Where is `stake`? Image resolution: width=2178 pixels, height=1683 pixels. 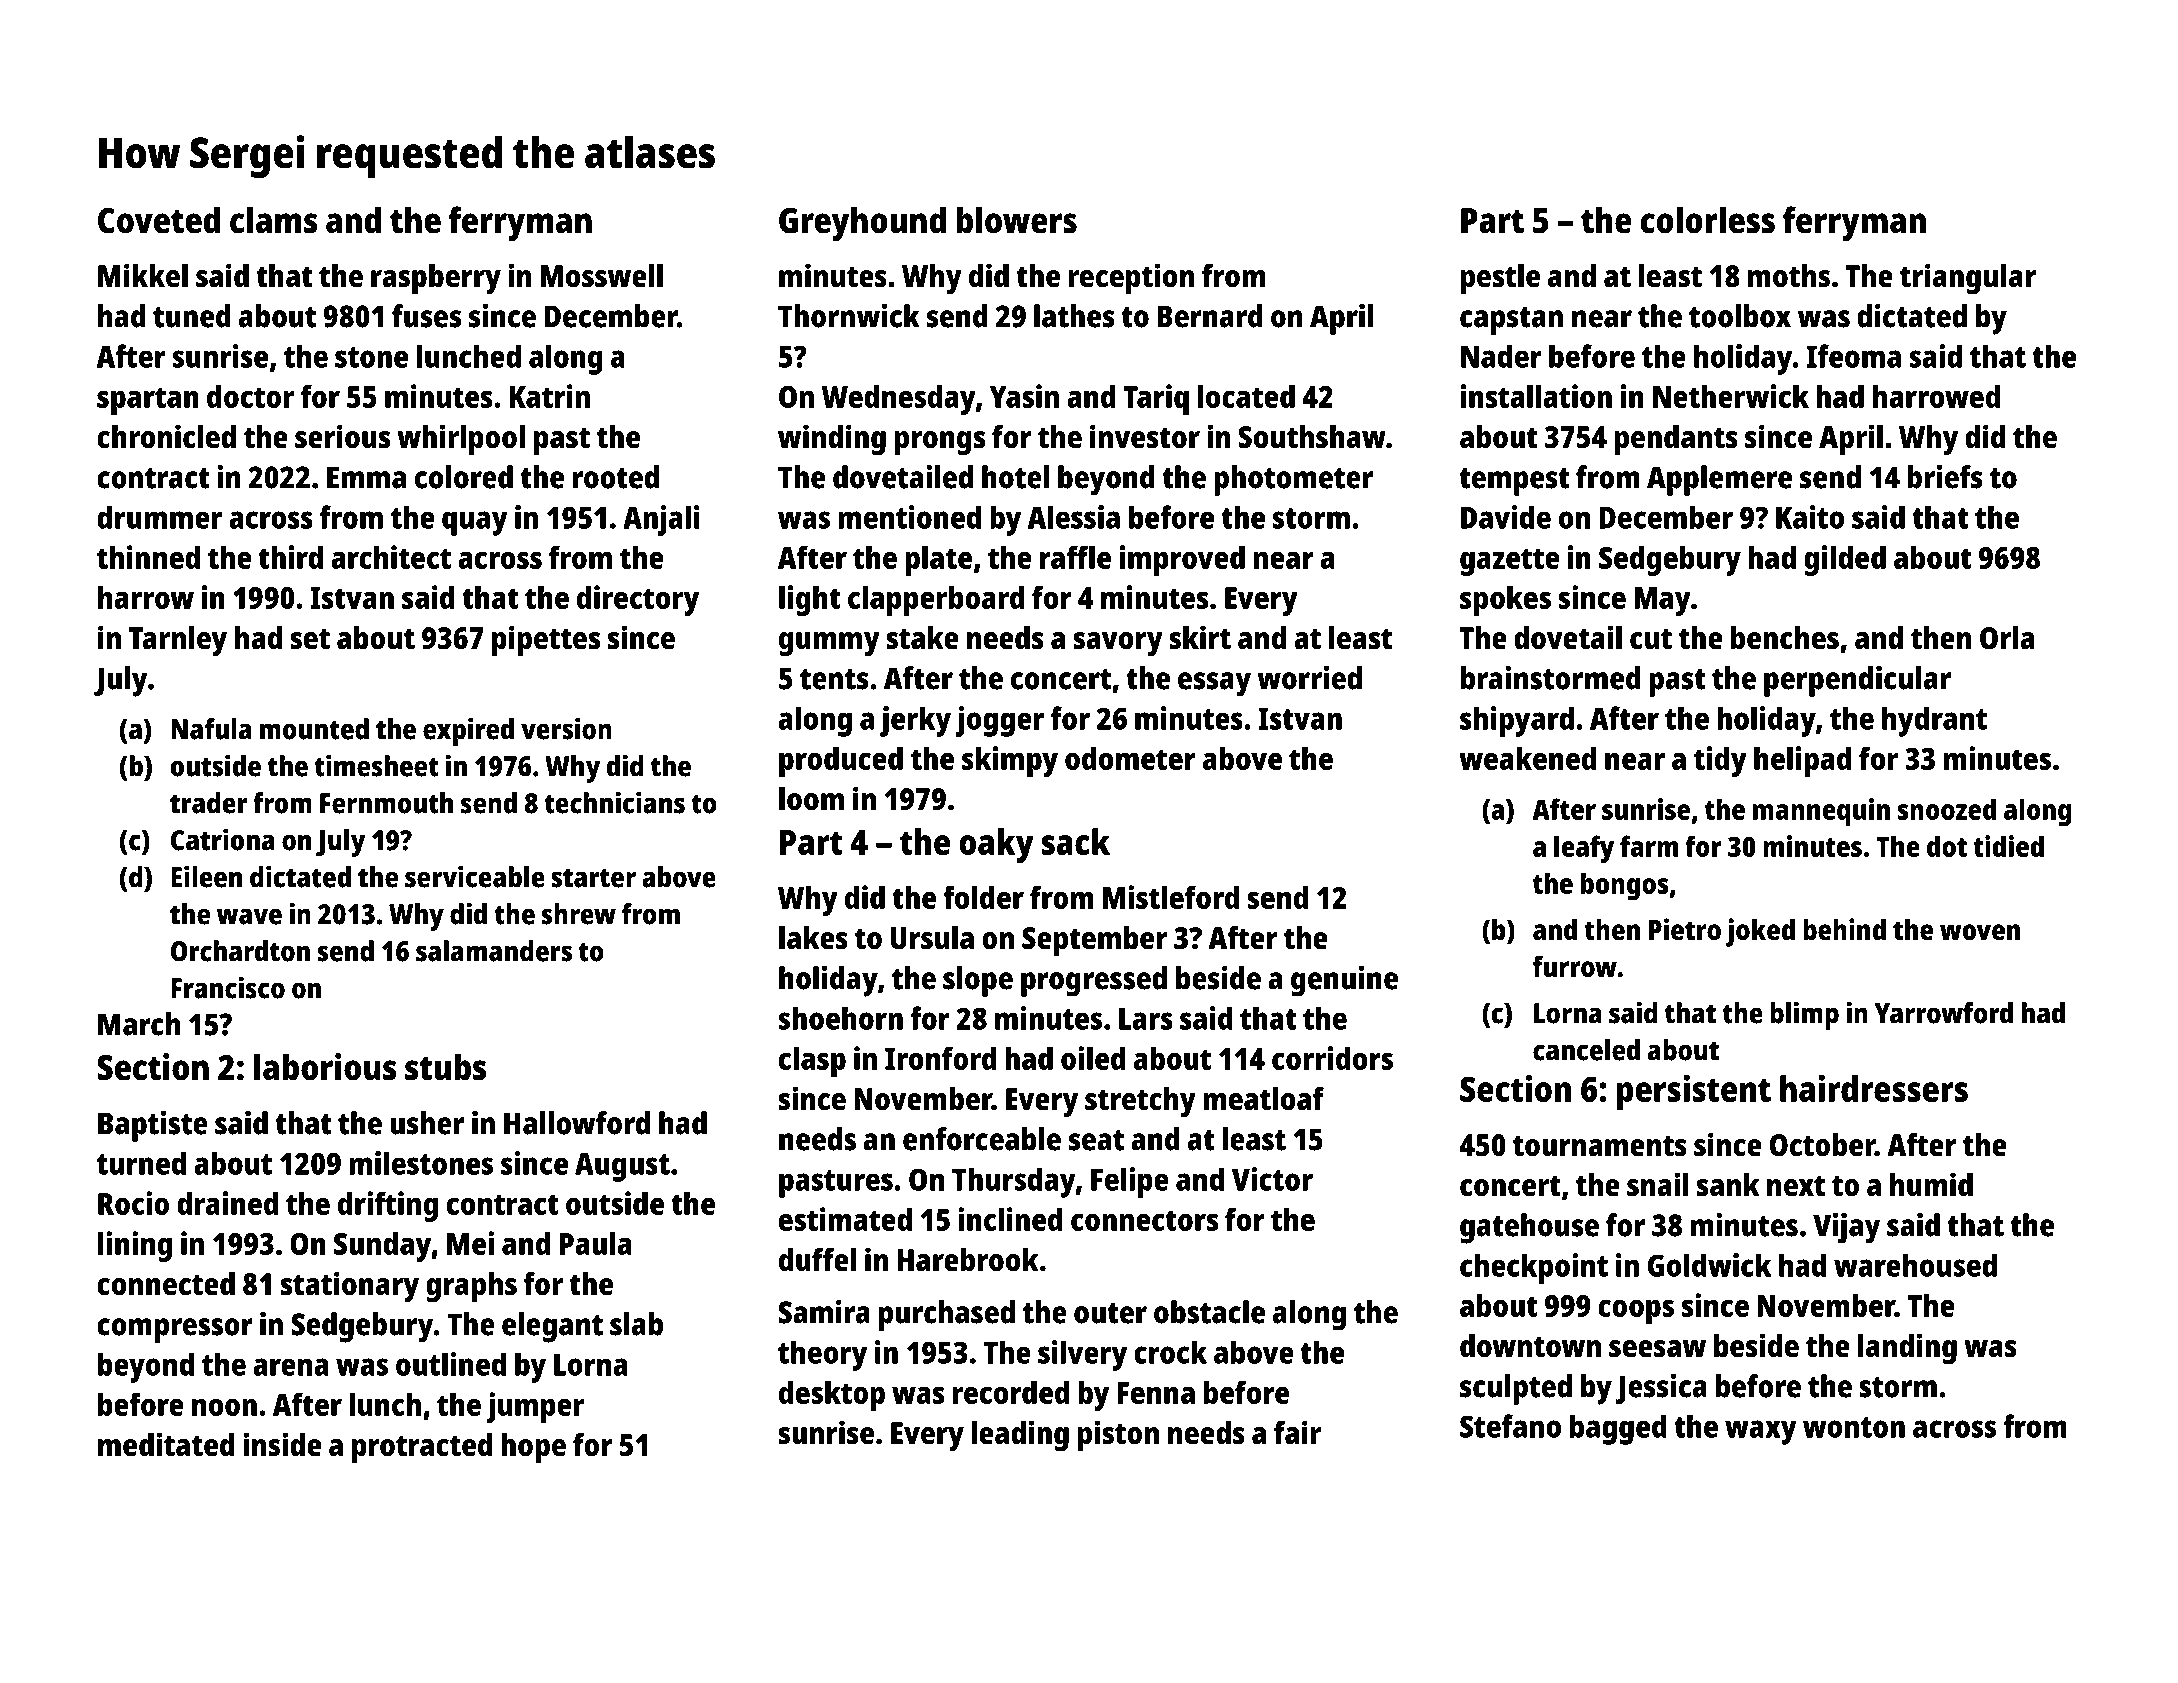 stake is located at coordinates (922, 638).
